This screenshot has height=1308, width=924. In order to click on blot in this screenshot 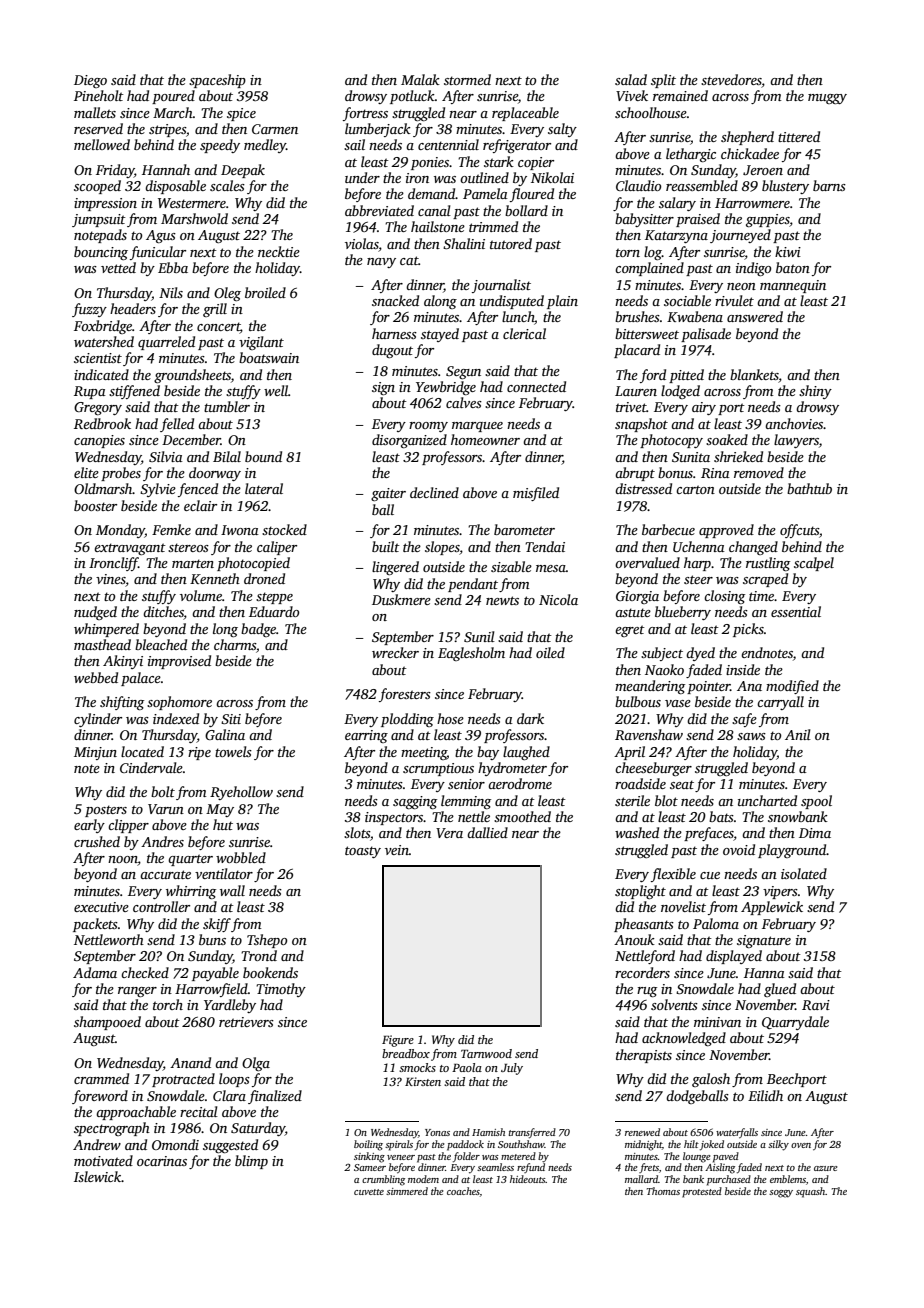, I will do `click(666, 800)`.
